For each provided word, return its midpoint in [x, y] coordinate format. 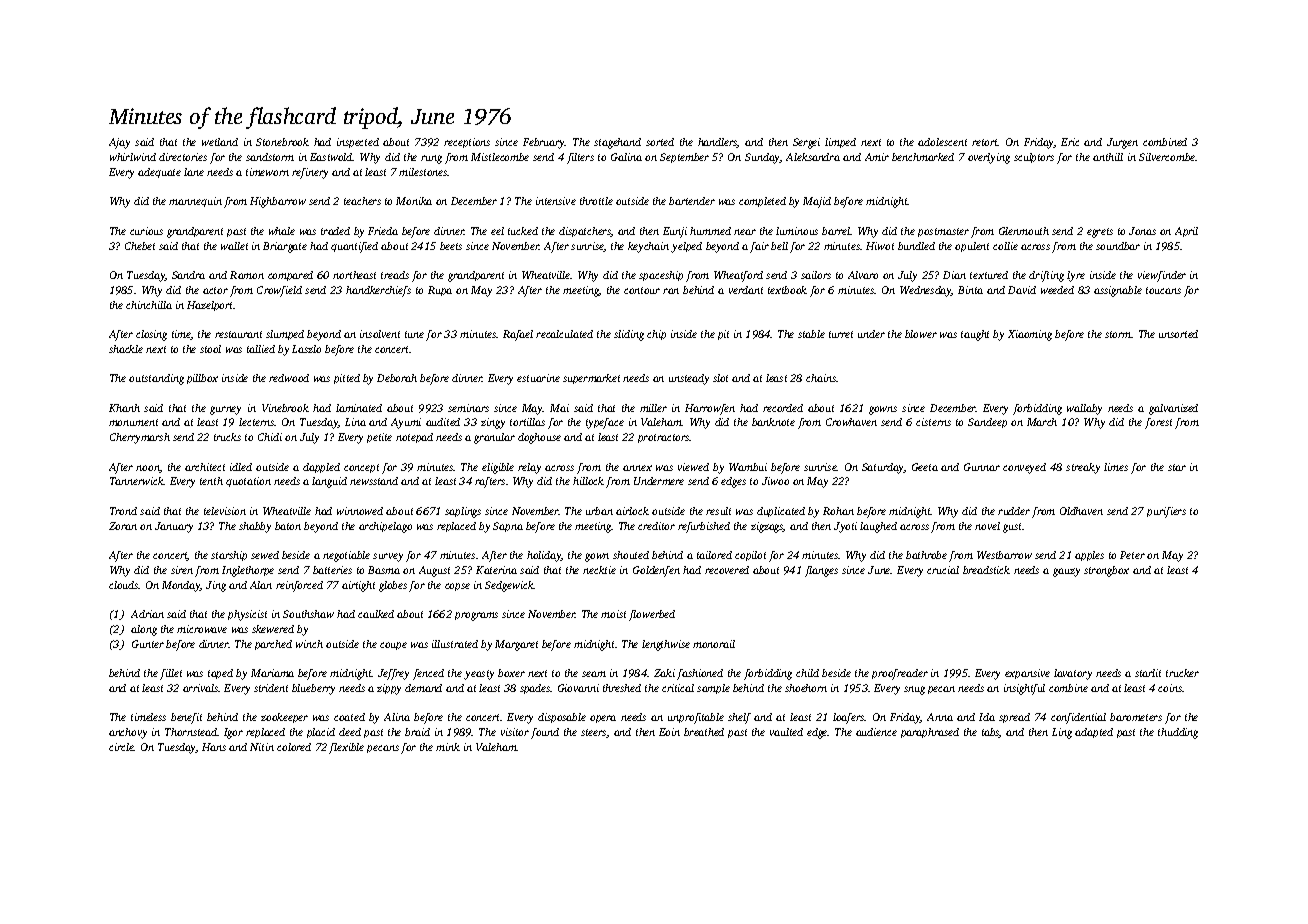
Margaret [516, 645]
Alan [261, 585]
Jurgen [1122, 143]
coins [1170, 688]
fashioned [700, 674]
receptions [467, 143]
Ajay [119, 143]
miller [653, 408]
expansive [1027, 674]
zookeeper [284, 718]
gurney [225, 410]
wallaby [1084, 409]
